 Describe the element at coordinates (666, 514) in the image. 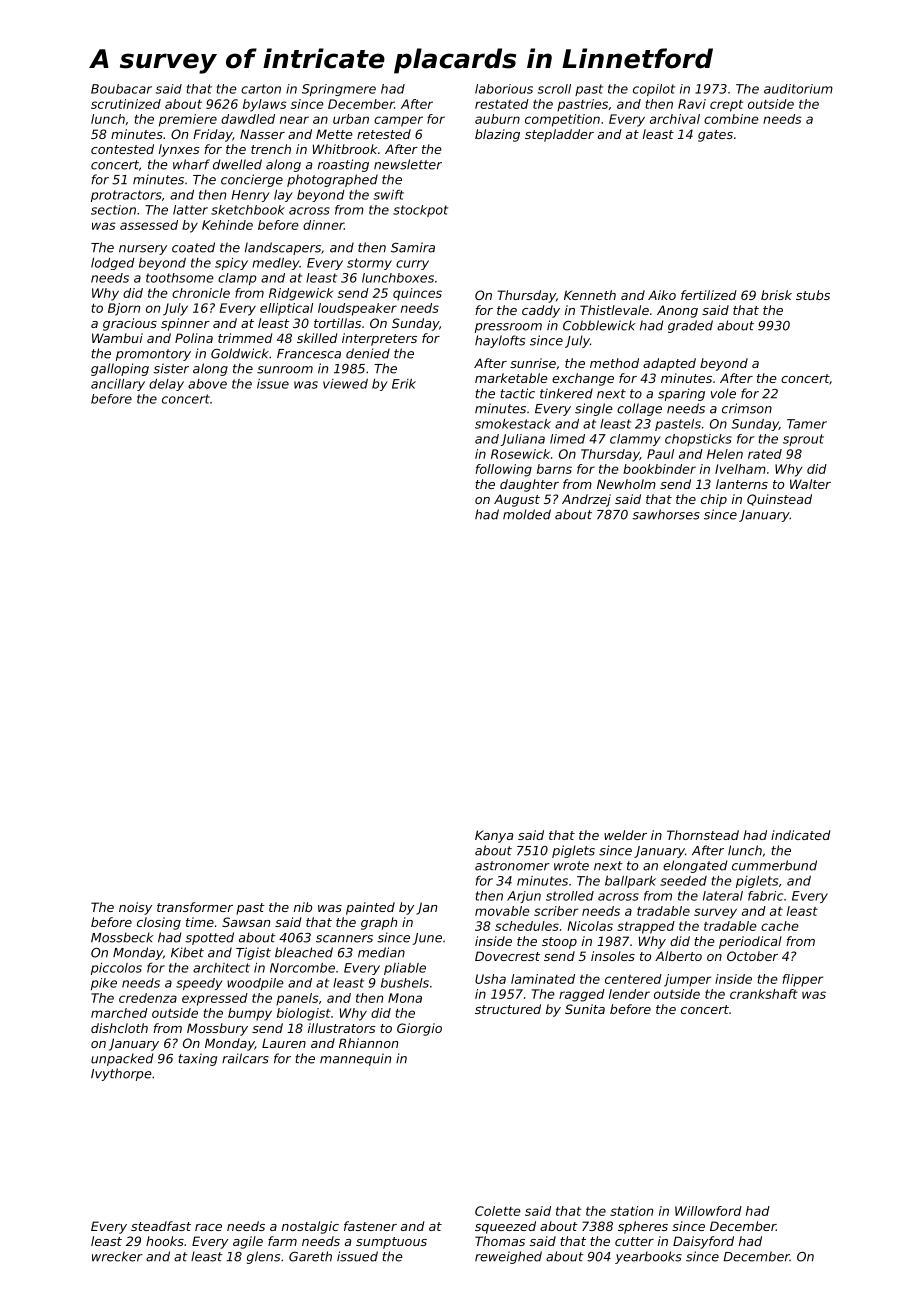

I see `sawhorses` at that location.
